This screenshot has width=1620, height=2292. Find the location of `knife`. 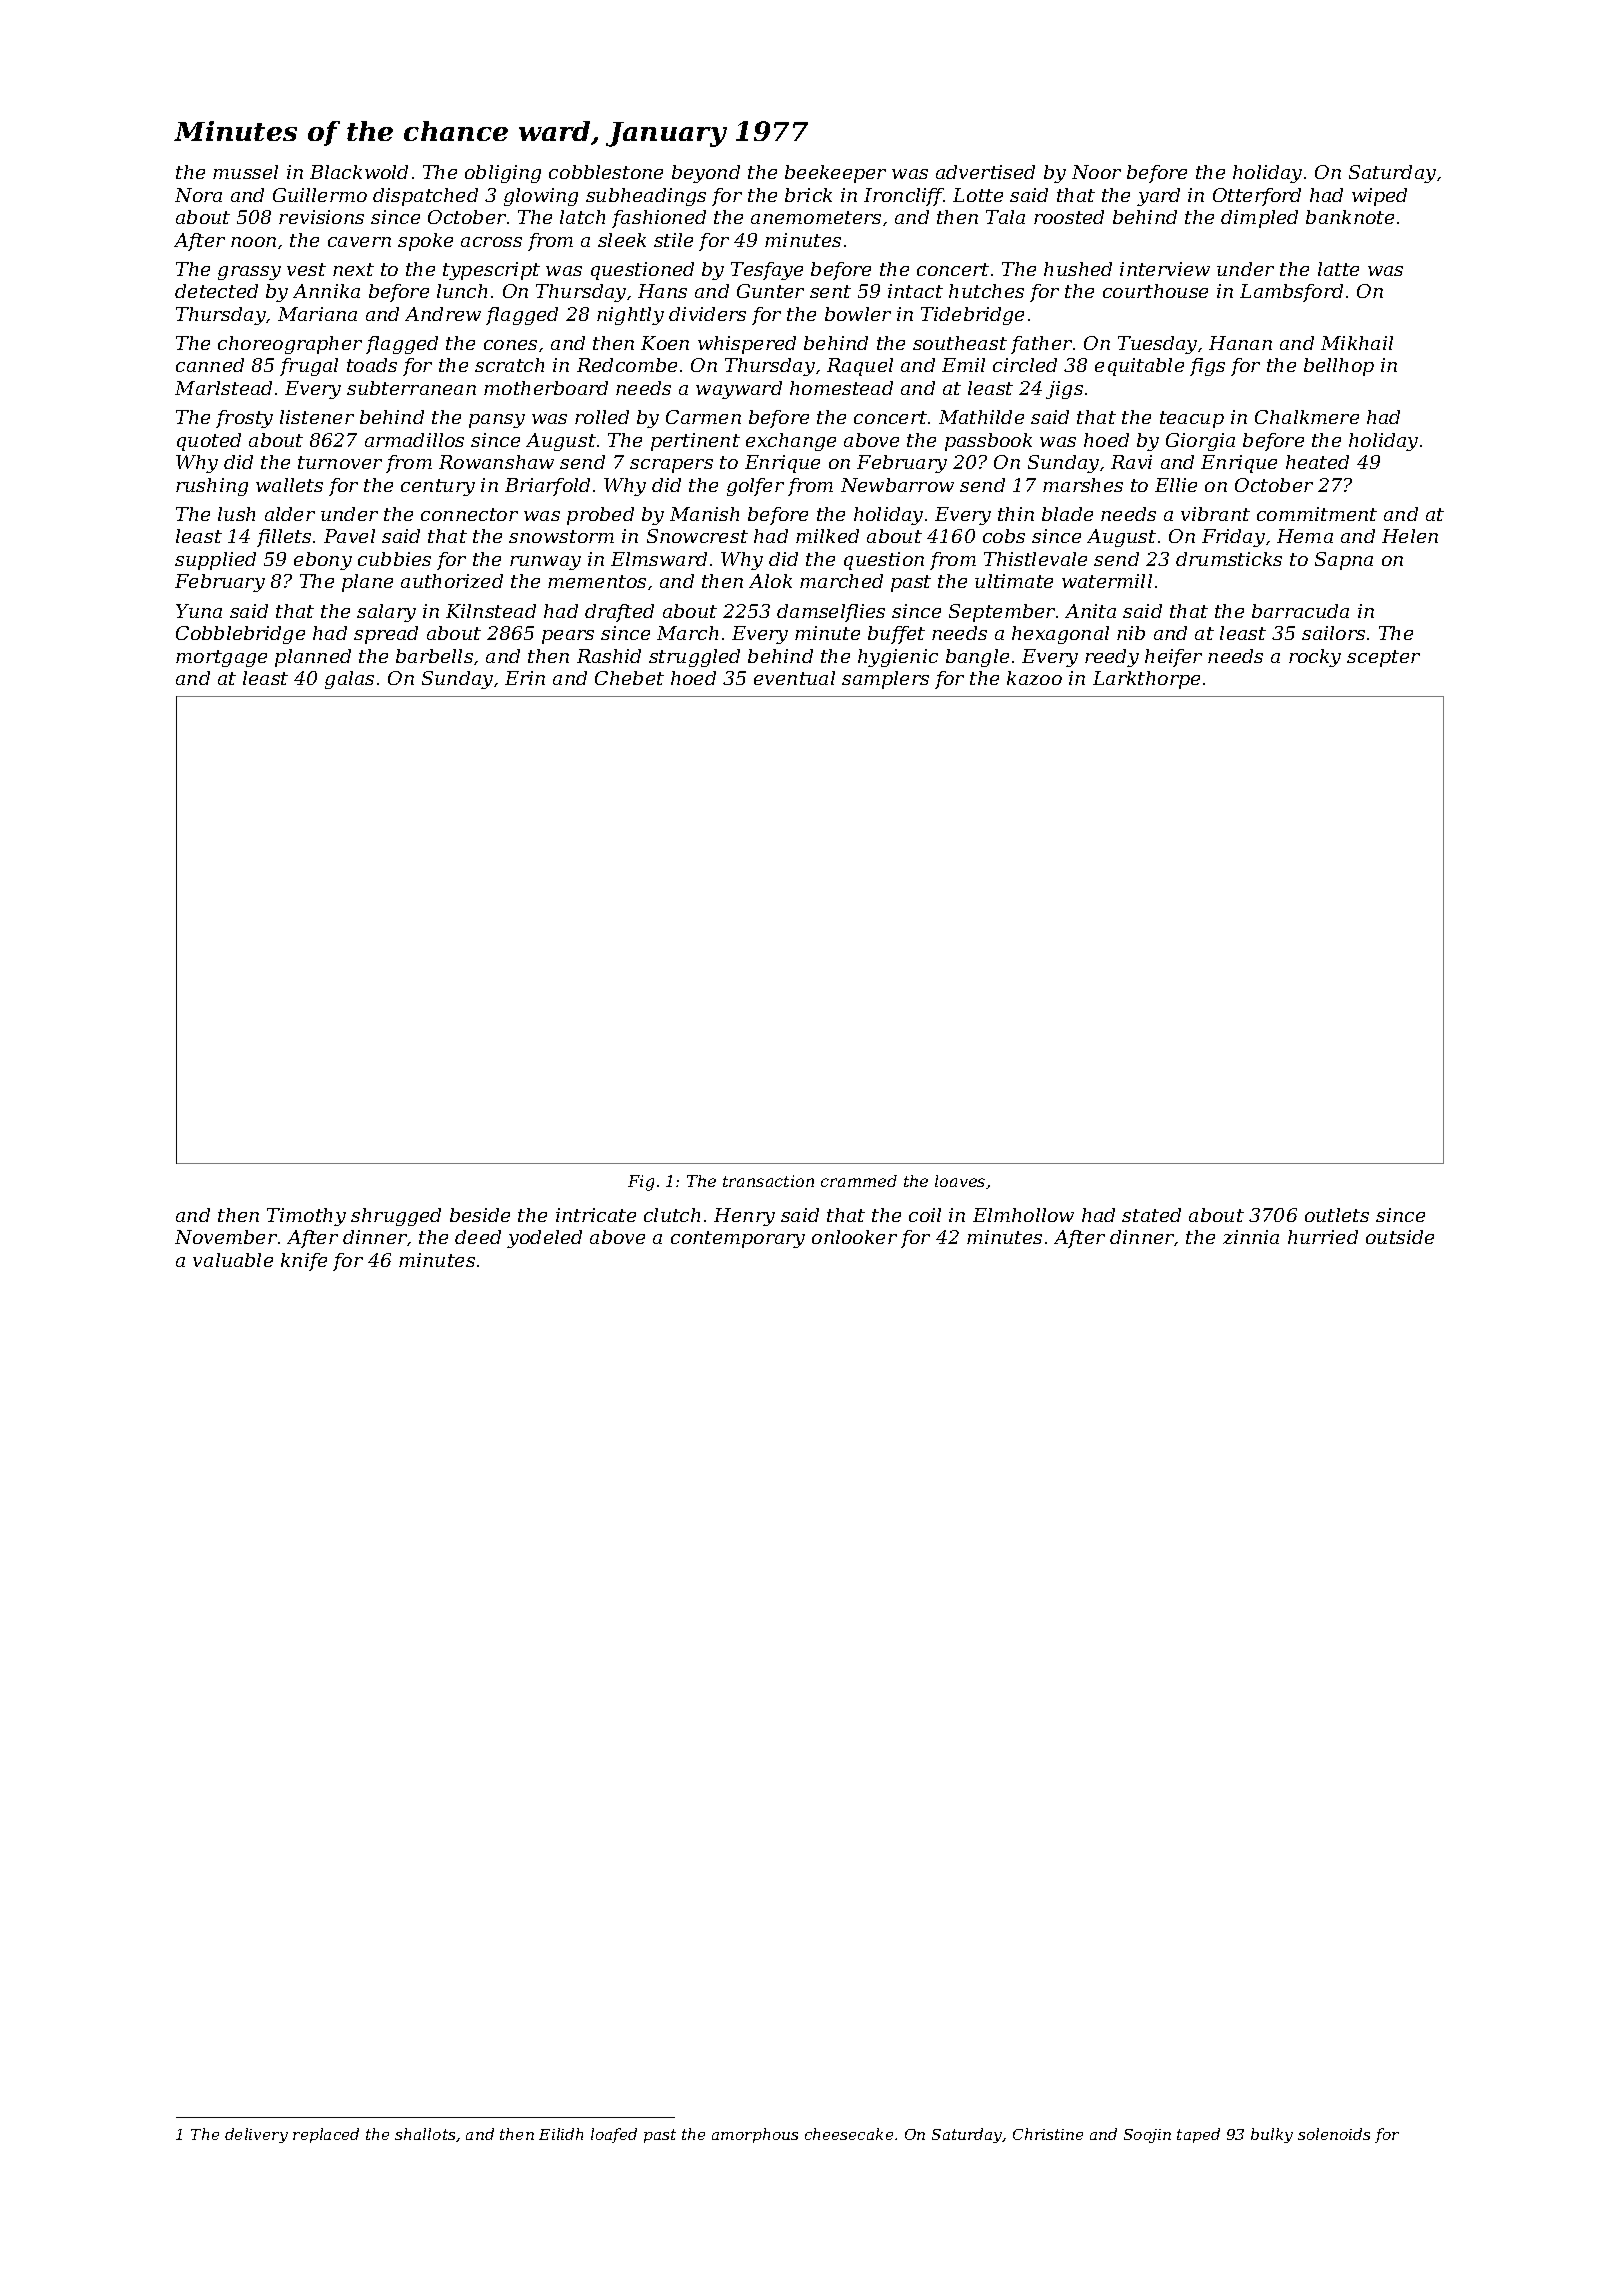

knife is located at coordinates (304, 1262).
